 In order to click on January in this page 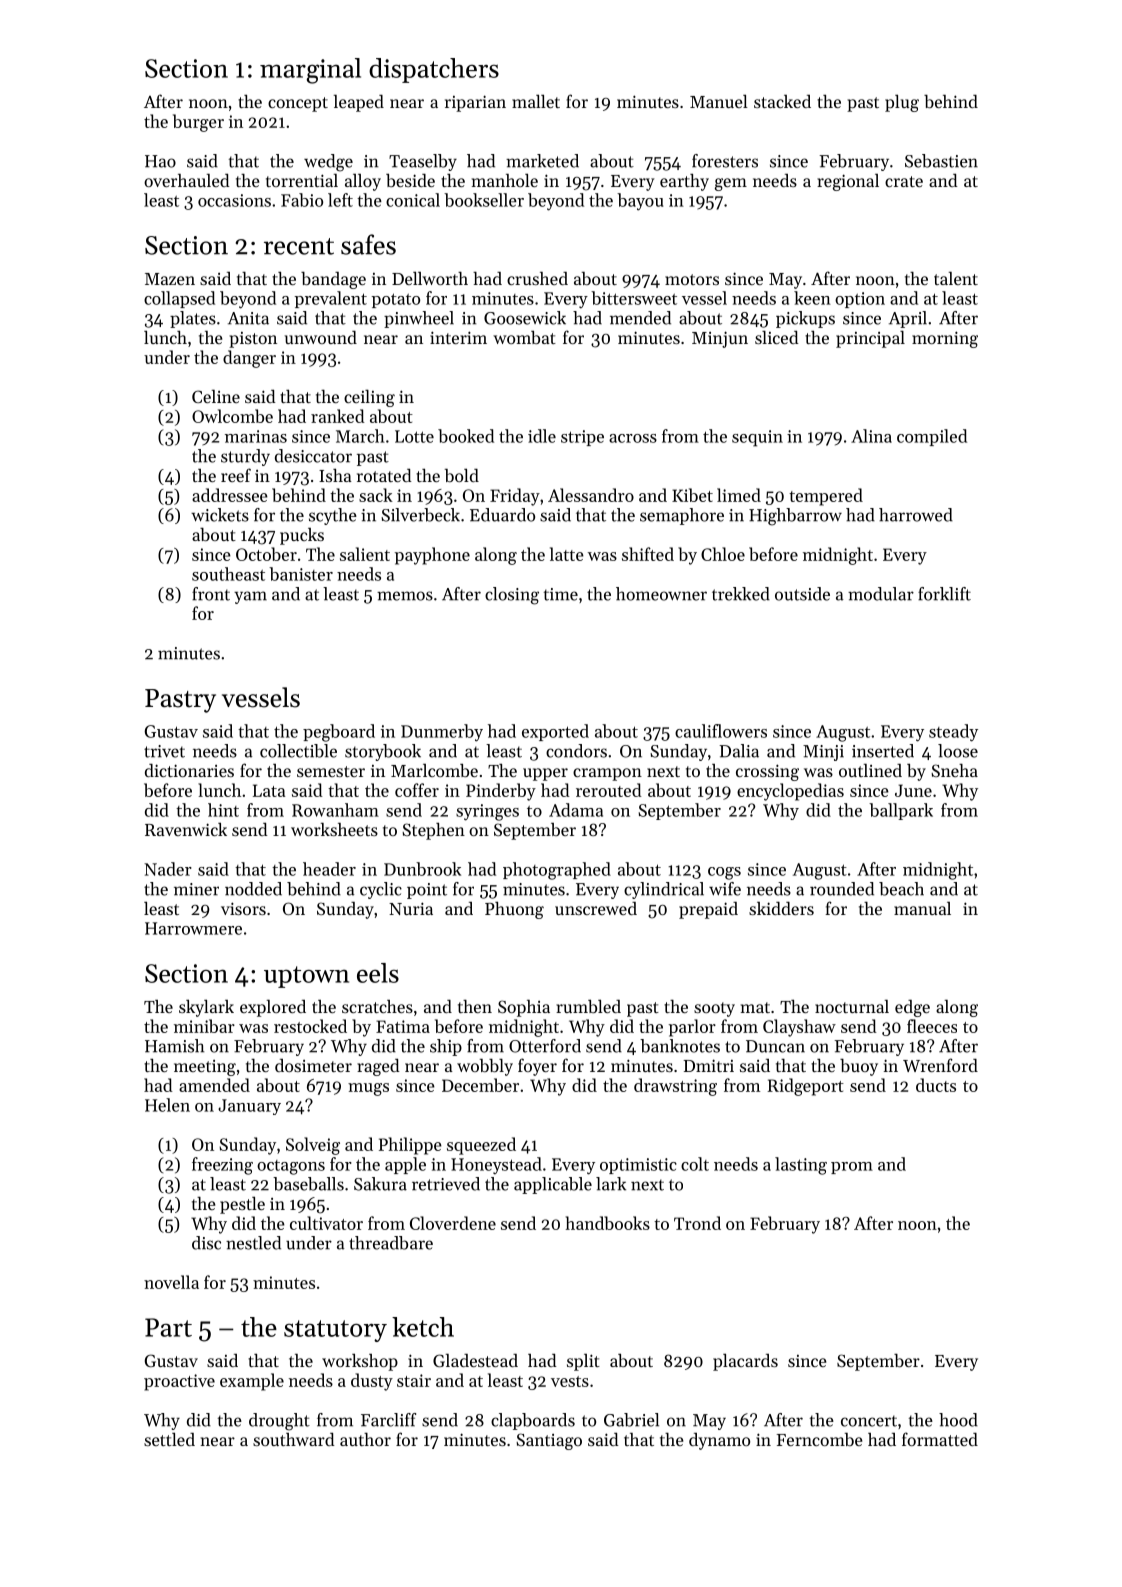, I will do `click(249, 1107)`.
